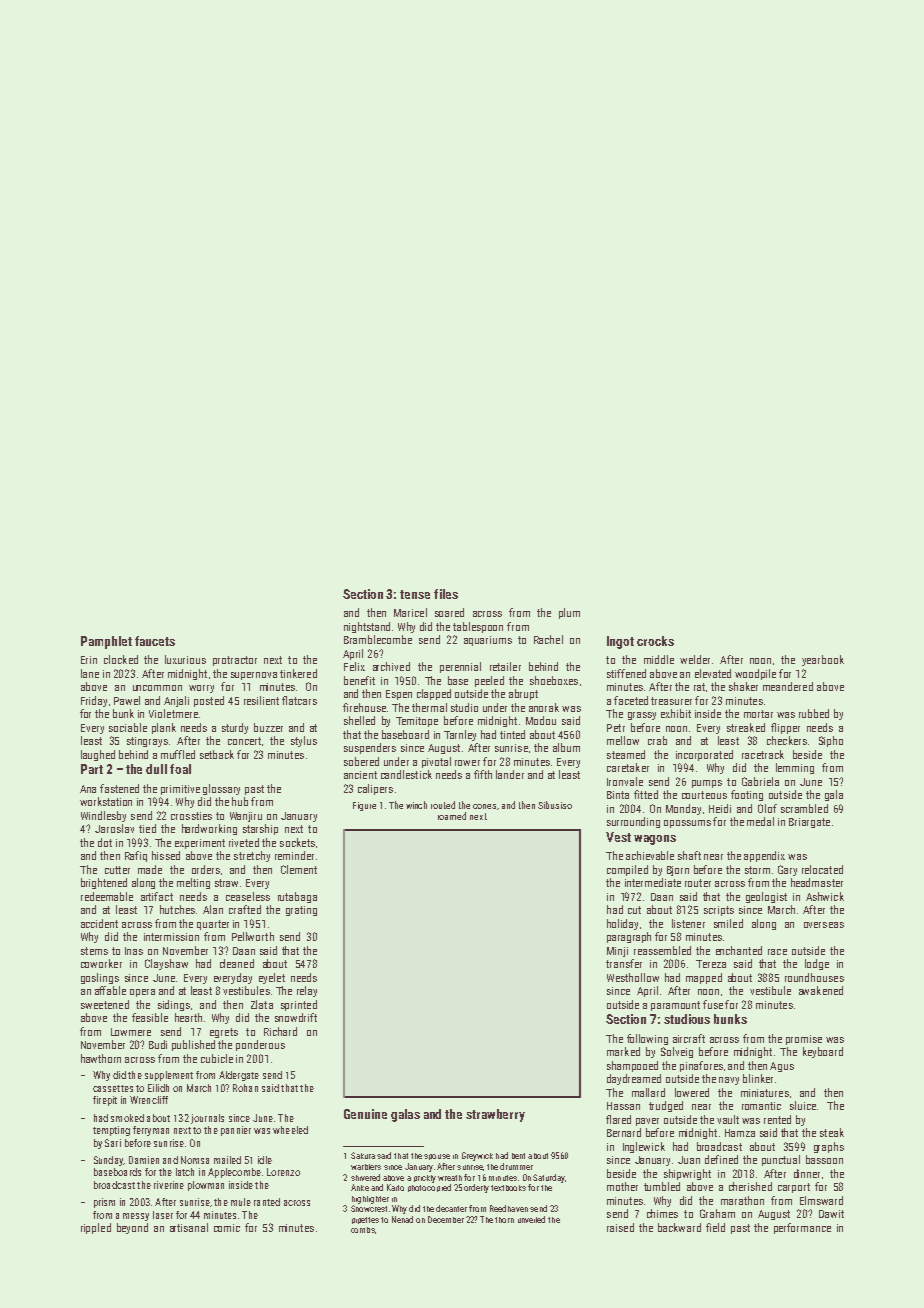  Describe the element at coordinates (106, 642) in the screenshot. I see `Pamphlet` at that location.
